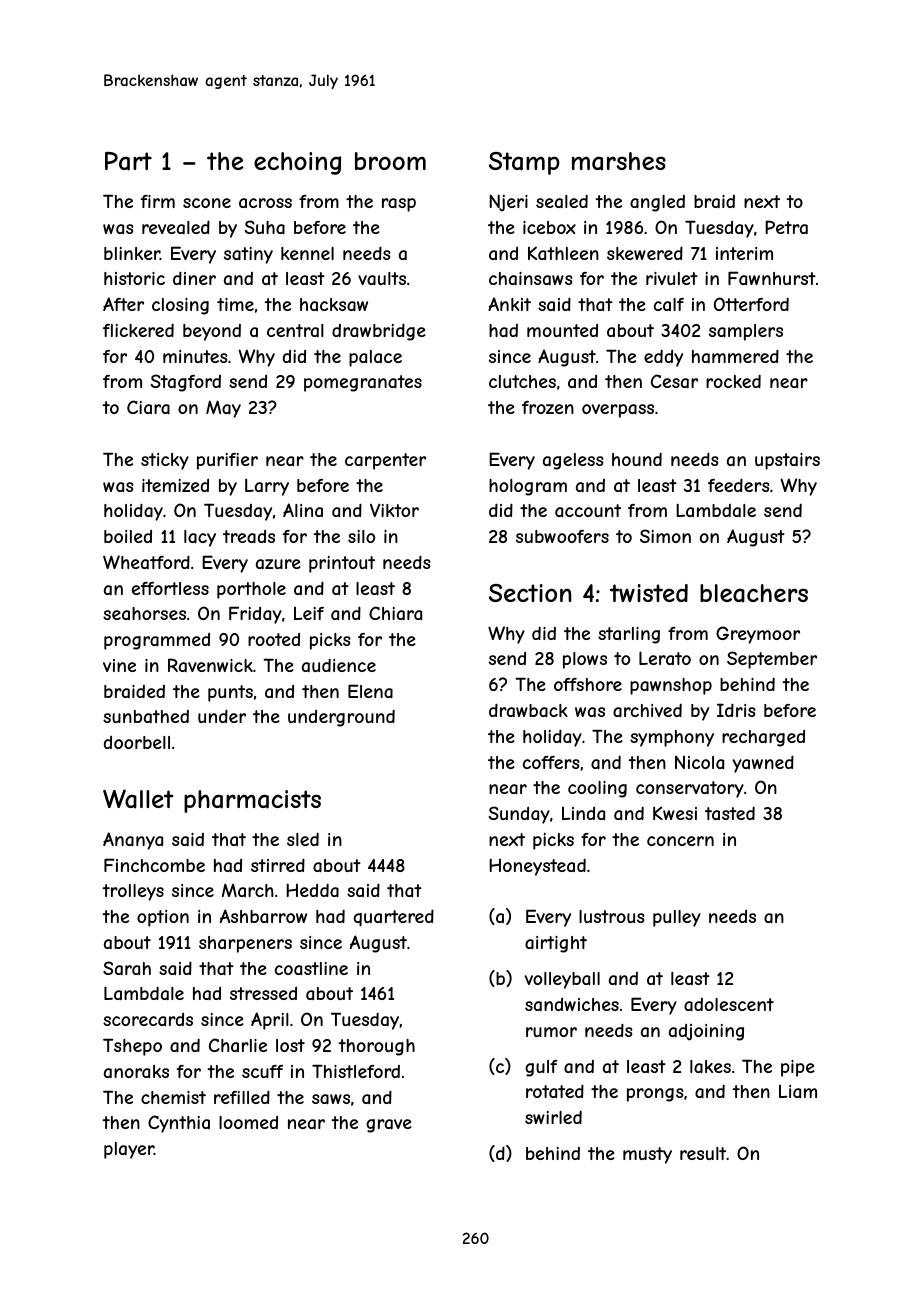  I want to click on musty, so click(647, 1155).
